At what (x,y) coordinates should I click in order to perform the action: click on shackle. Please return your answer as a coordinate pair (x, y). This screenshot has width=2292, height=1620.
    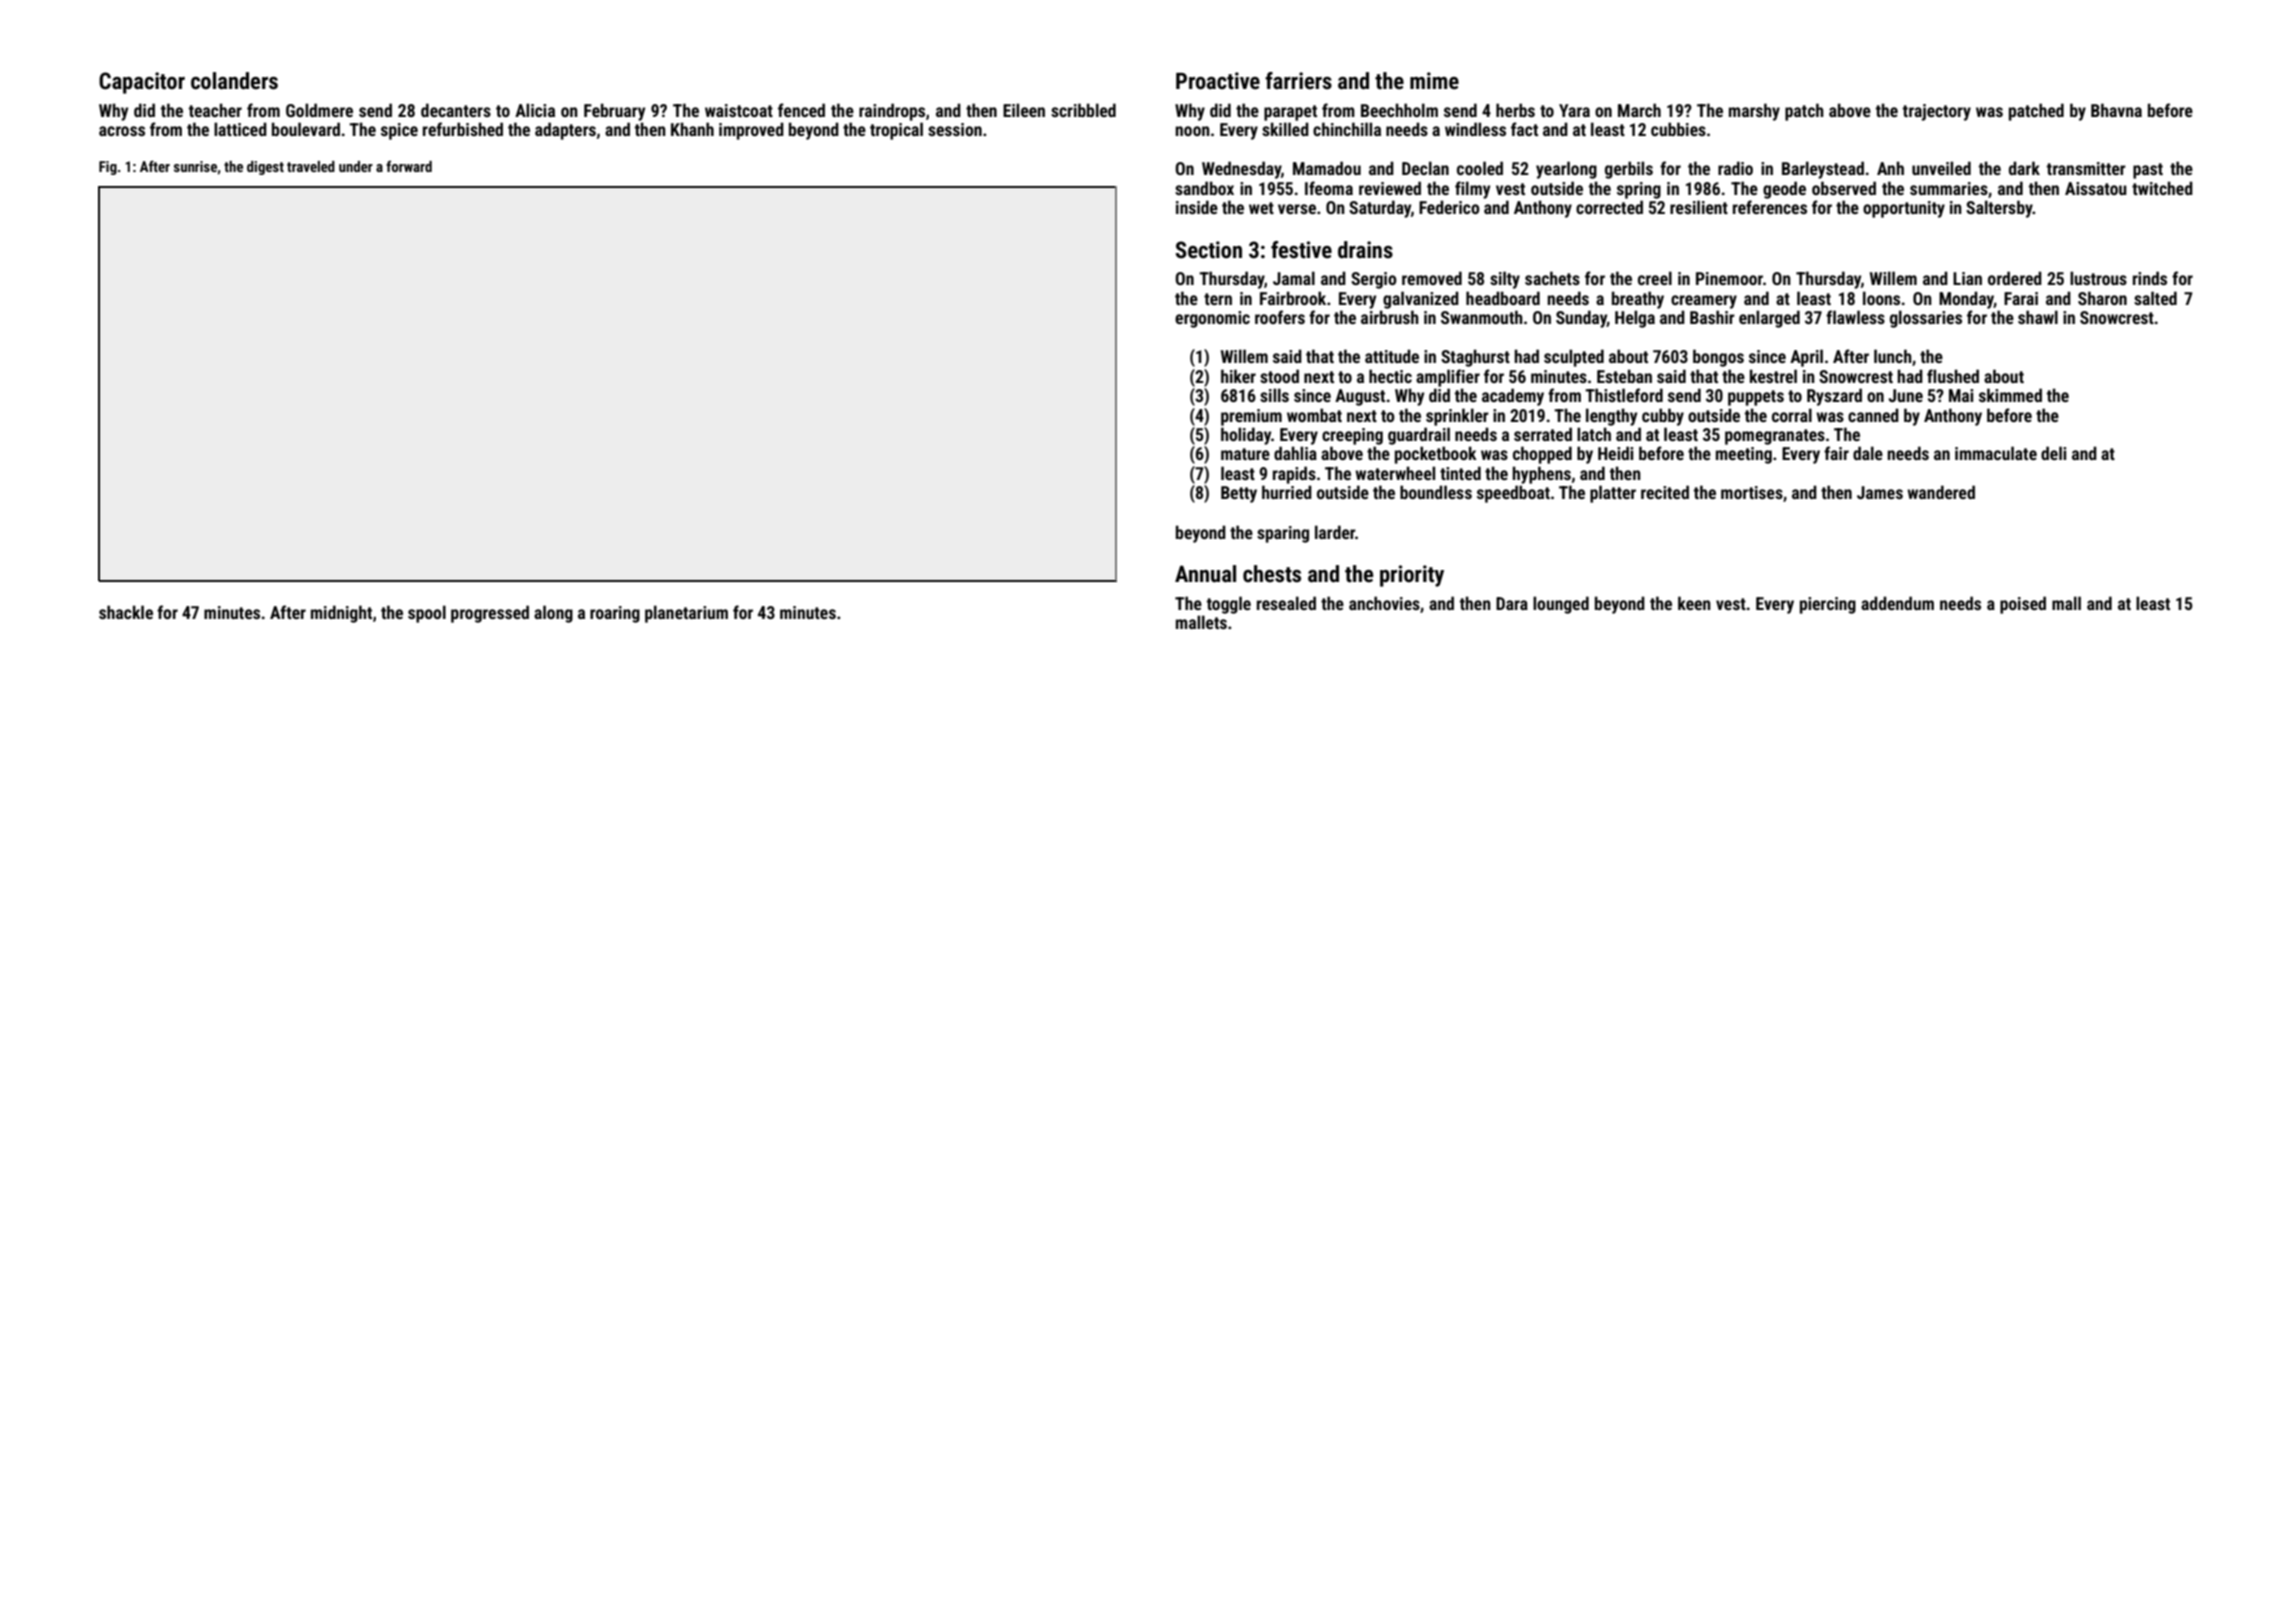
    Looking at the image, I should click on (126, 612).
